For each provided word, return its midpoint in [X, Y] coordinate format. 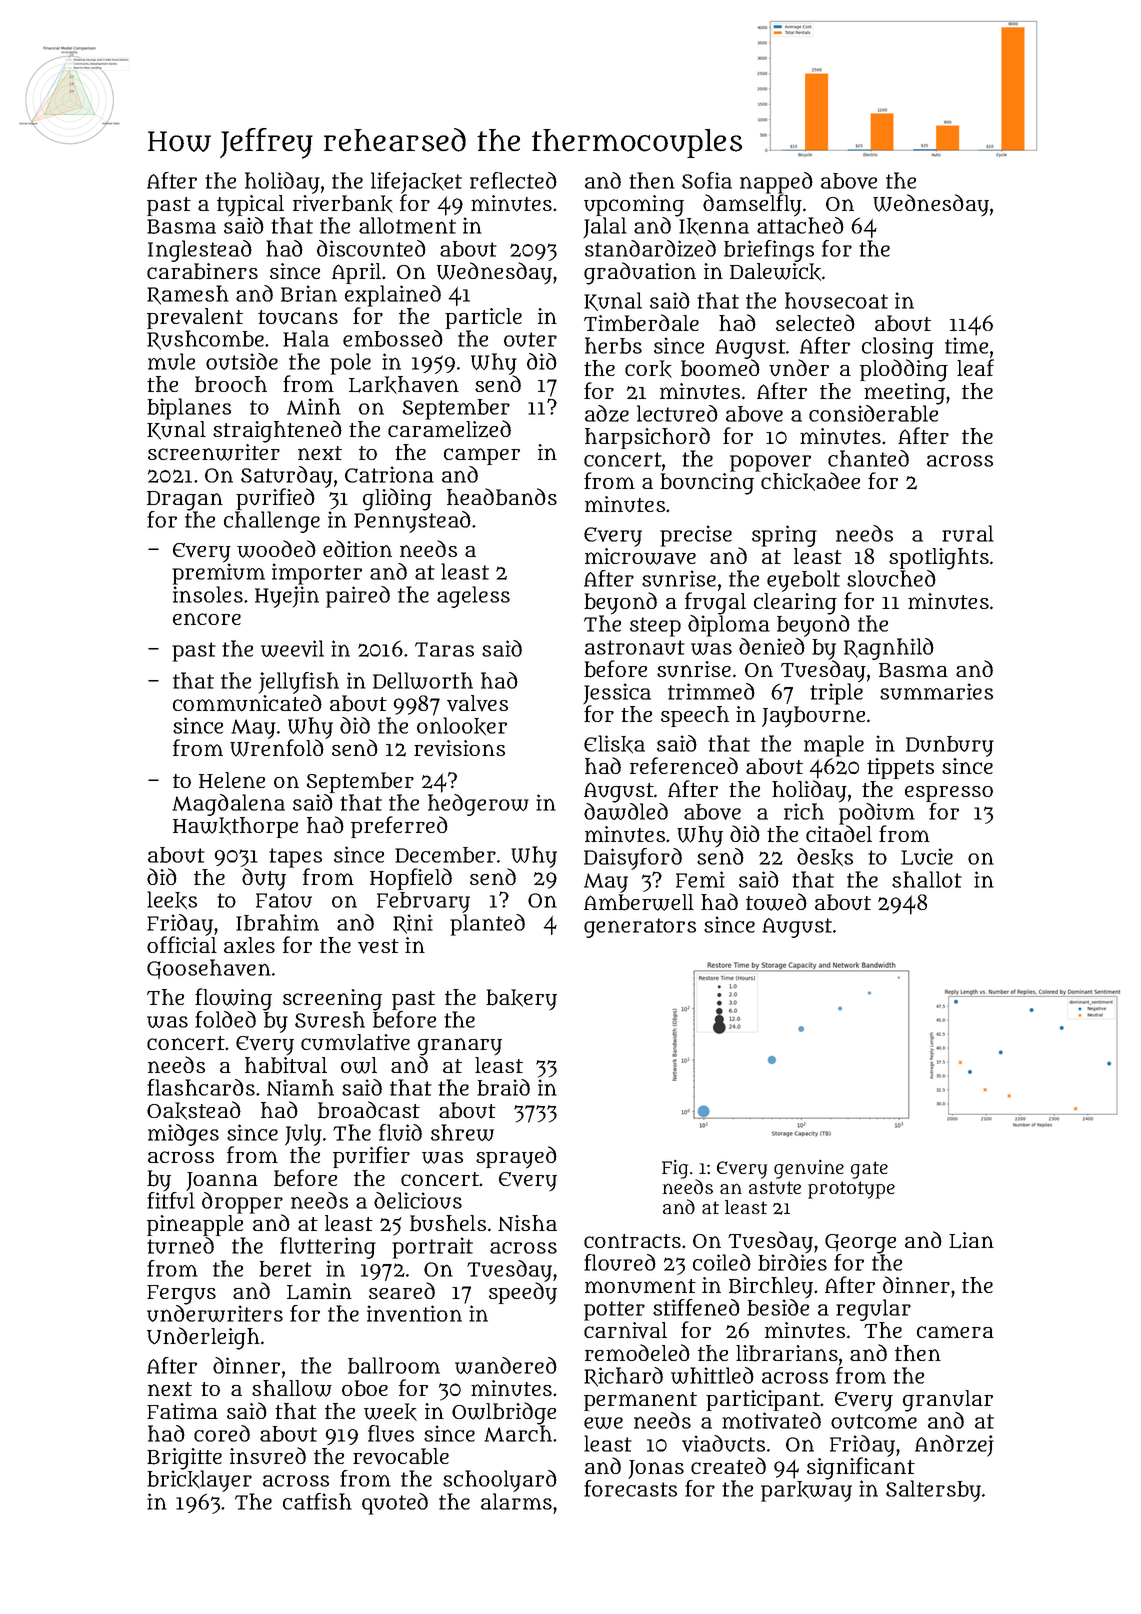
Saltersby [933, 1491]
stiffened [696, 1307]
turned [180, 1245]
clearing [795, 604]
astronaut [635, 647]
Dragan [185, 501]
